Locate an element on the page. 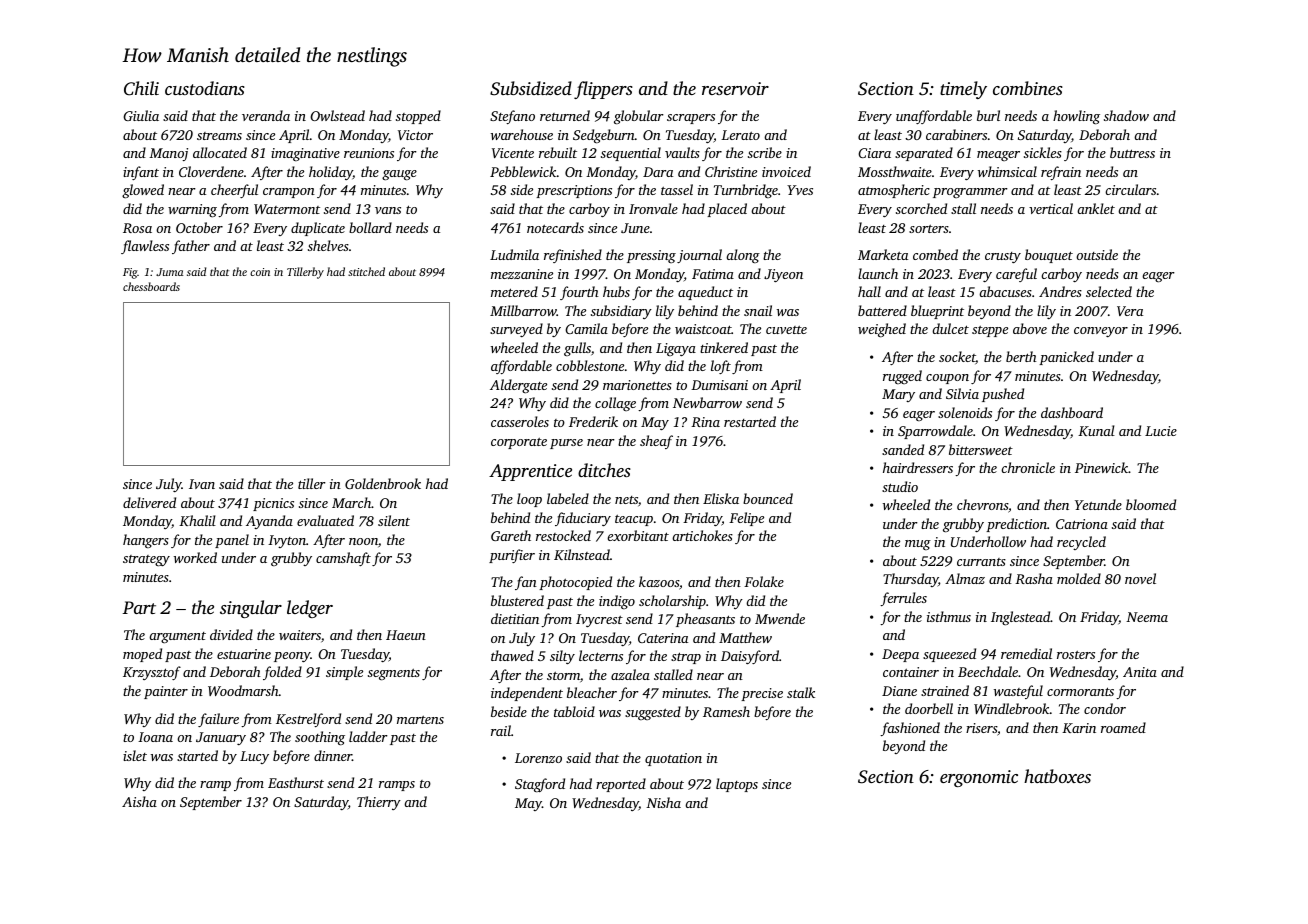 The height and width of the image is (924, 1308). glowed is located at coordinates (143, 191).
